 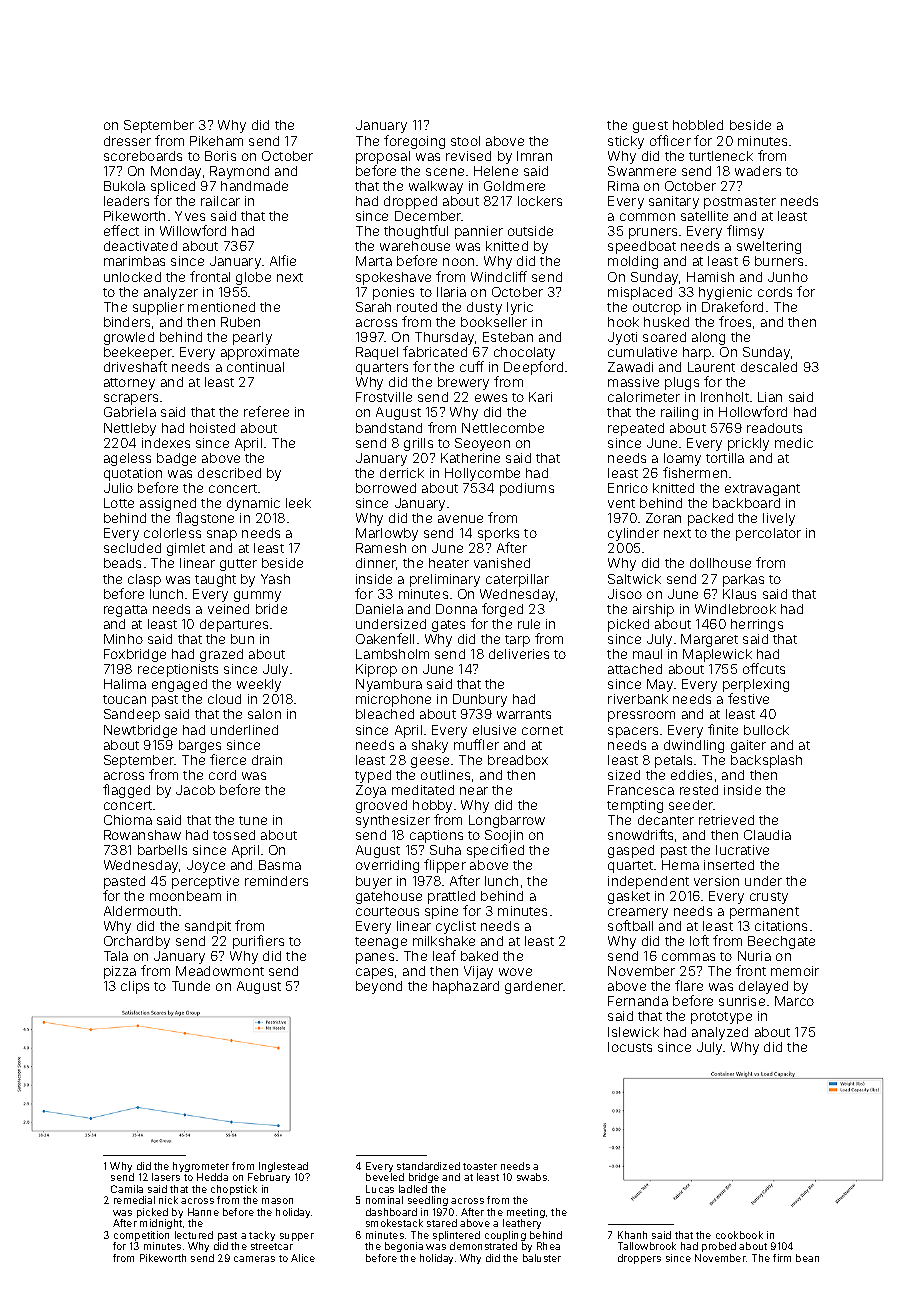 What do you see at coordinates (794, 443) in the screenshot?
I see `medic` at bounding box center [794, 443].
